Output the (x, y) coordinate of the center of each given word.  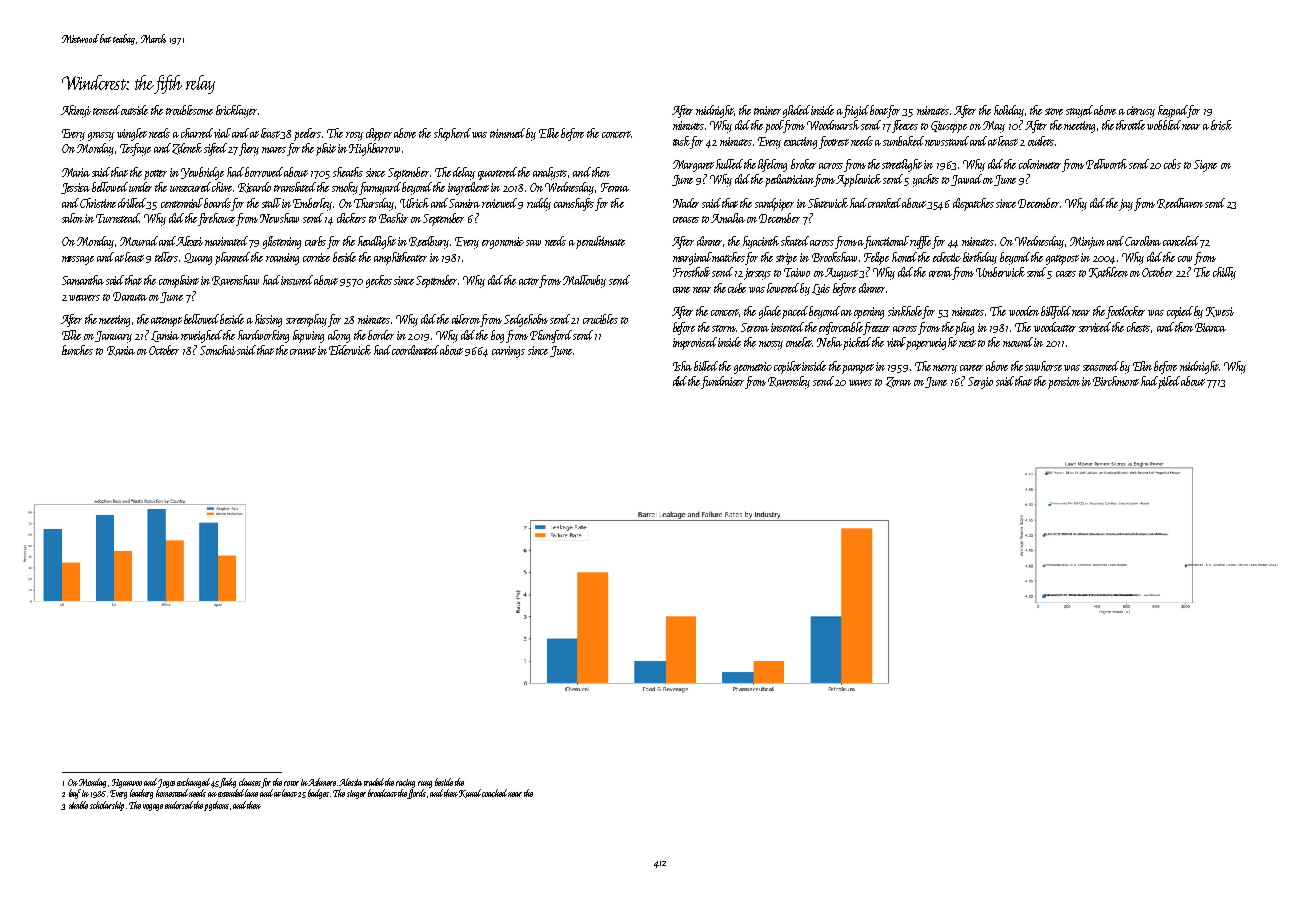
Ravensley (789, 382)
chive (223, 187)
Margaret (693, 166)
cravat (303, 351)
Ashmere (322, 782)
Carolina (1143, 241)
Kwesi (1220, 312)
